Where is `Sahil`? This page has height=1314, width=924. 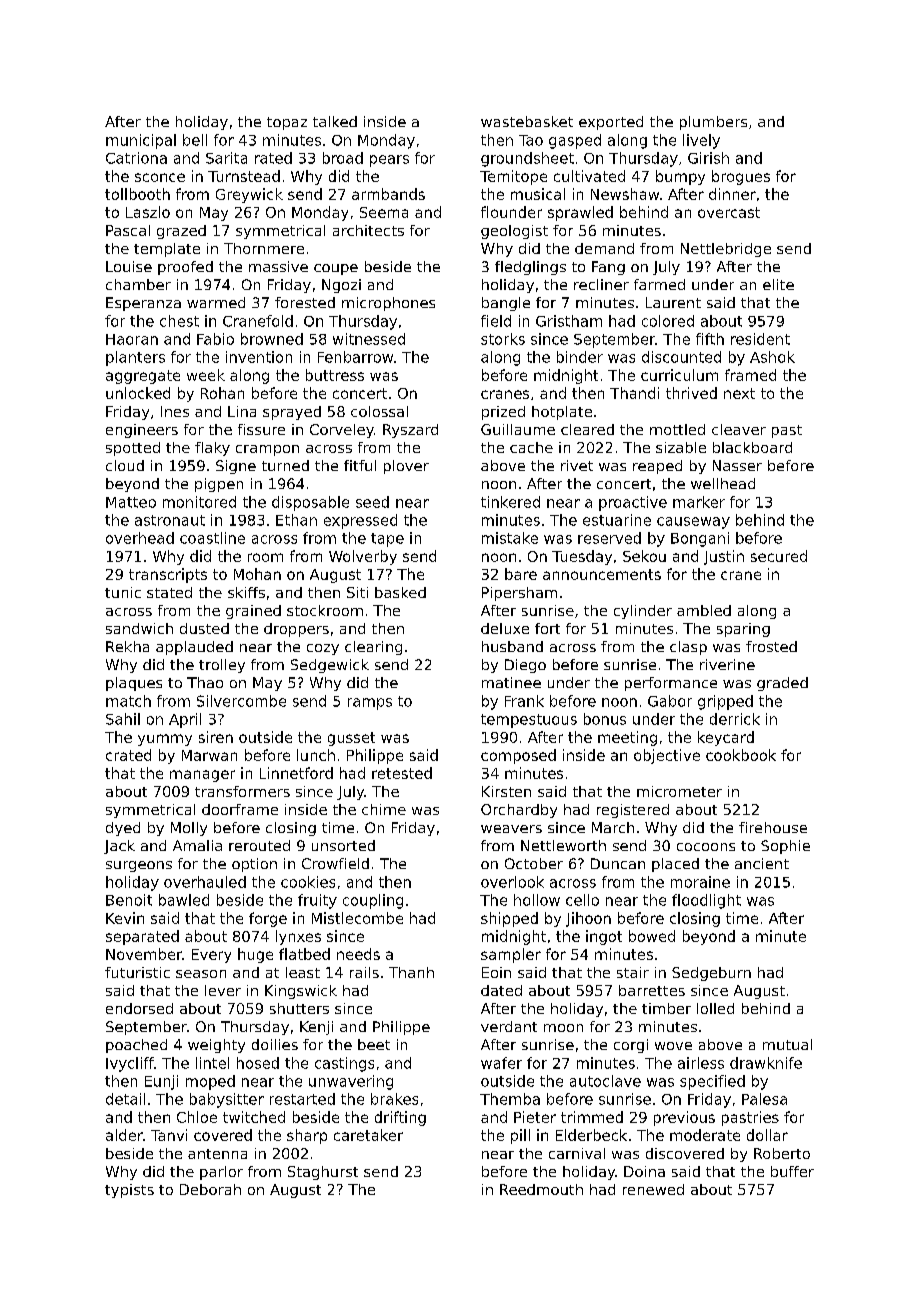 Sahil is located at coordinates (123, 719).
